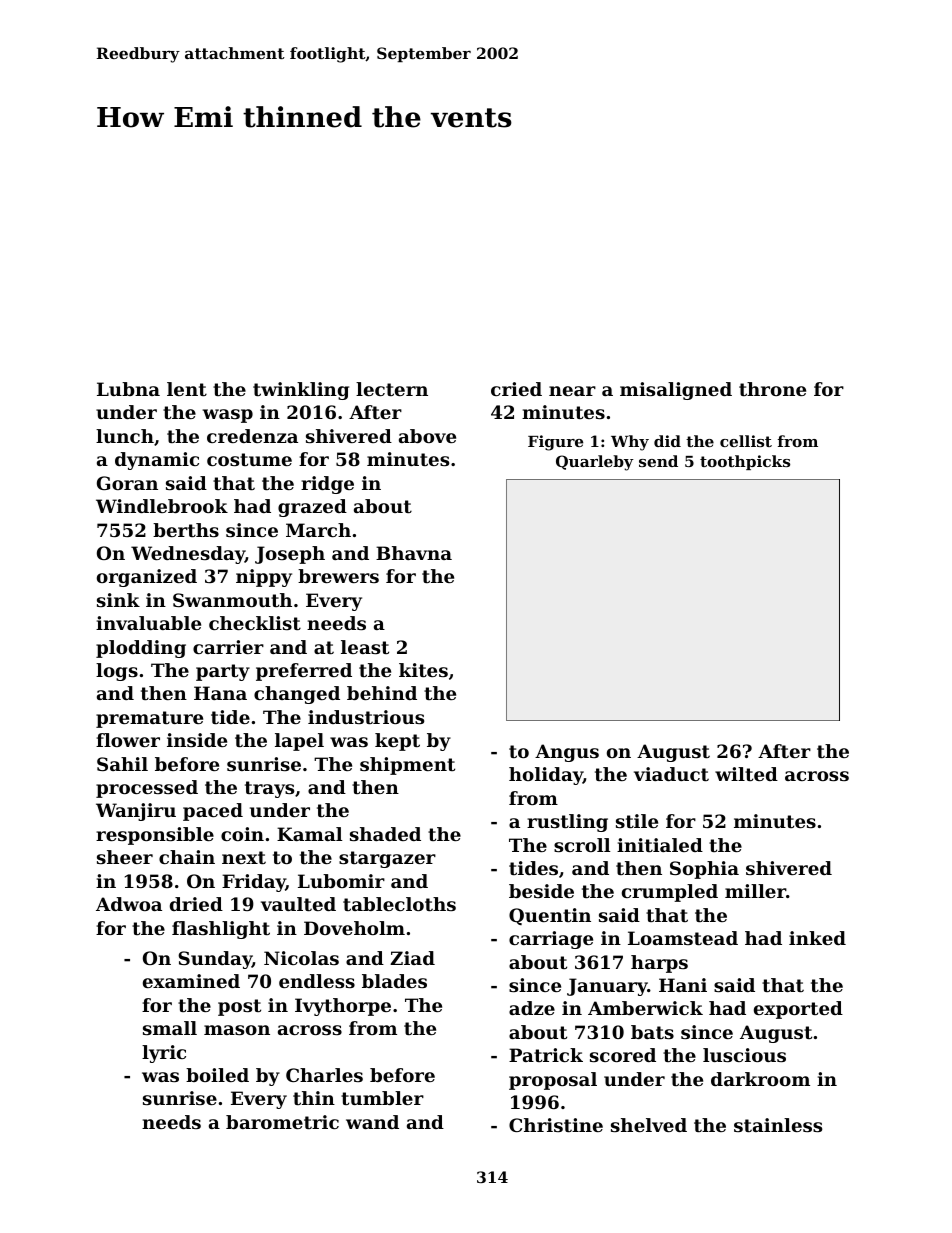  I want to click on kites, so click(423, 670).
